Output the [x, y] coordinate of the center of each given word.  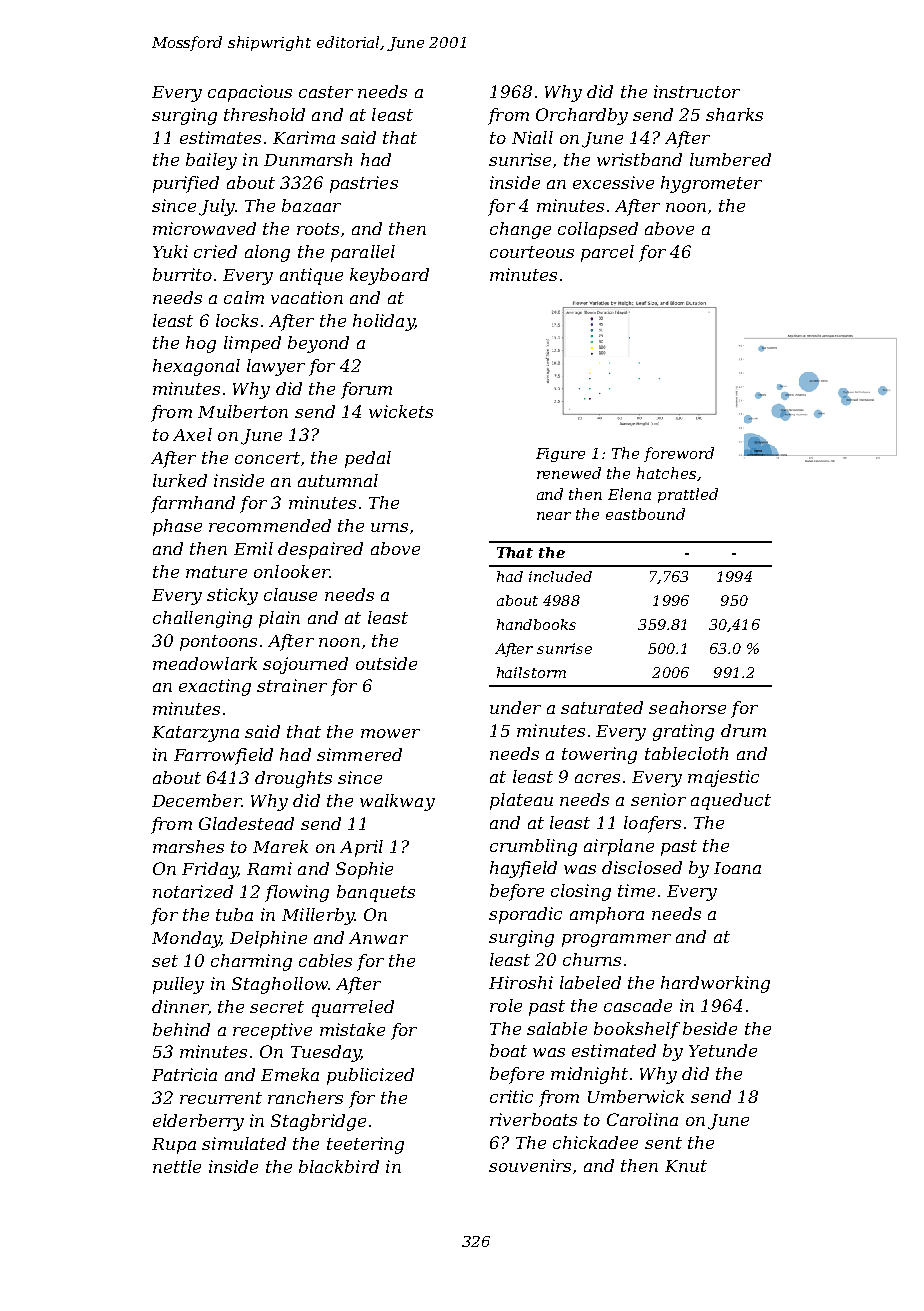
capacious [250, 93]
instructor [697, 91]
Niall [532, 137]
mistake [352, 1029]
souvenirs [530, 1165]
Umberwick [636, 1096]
